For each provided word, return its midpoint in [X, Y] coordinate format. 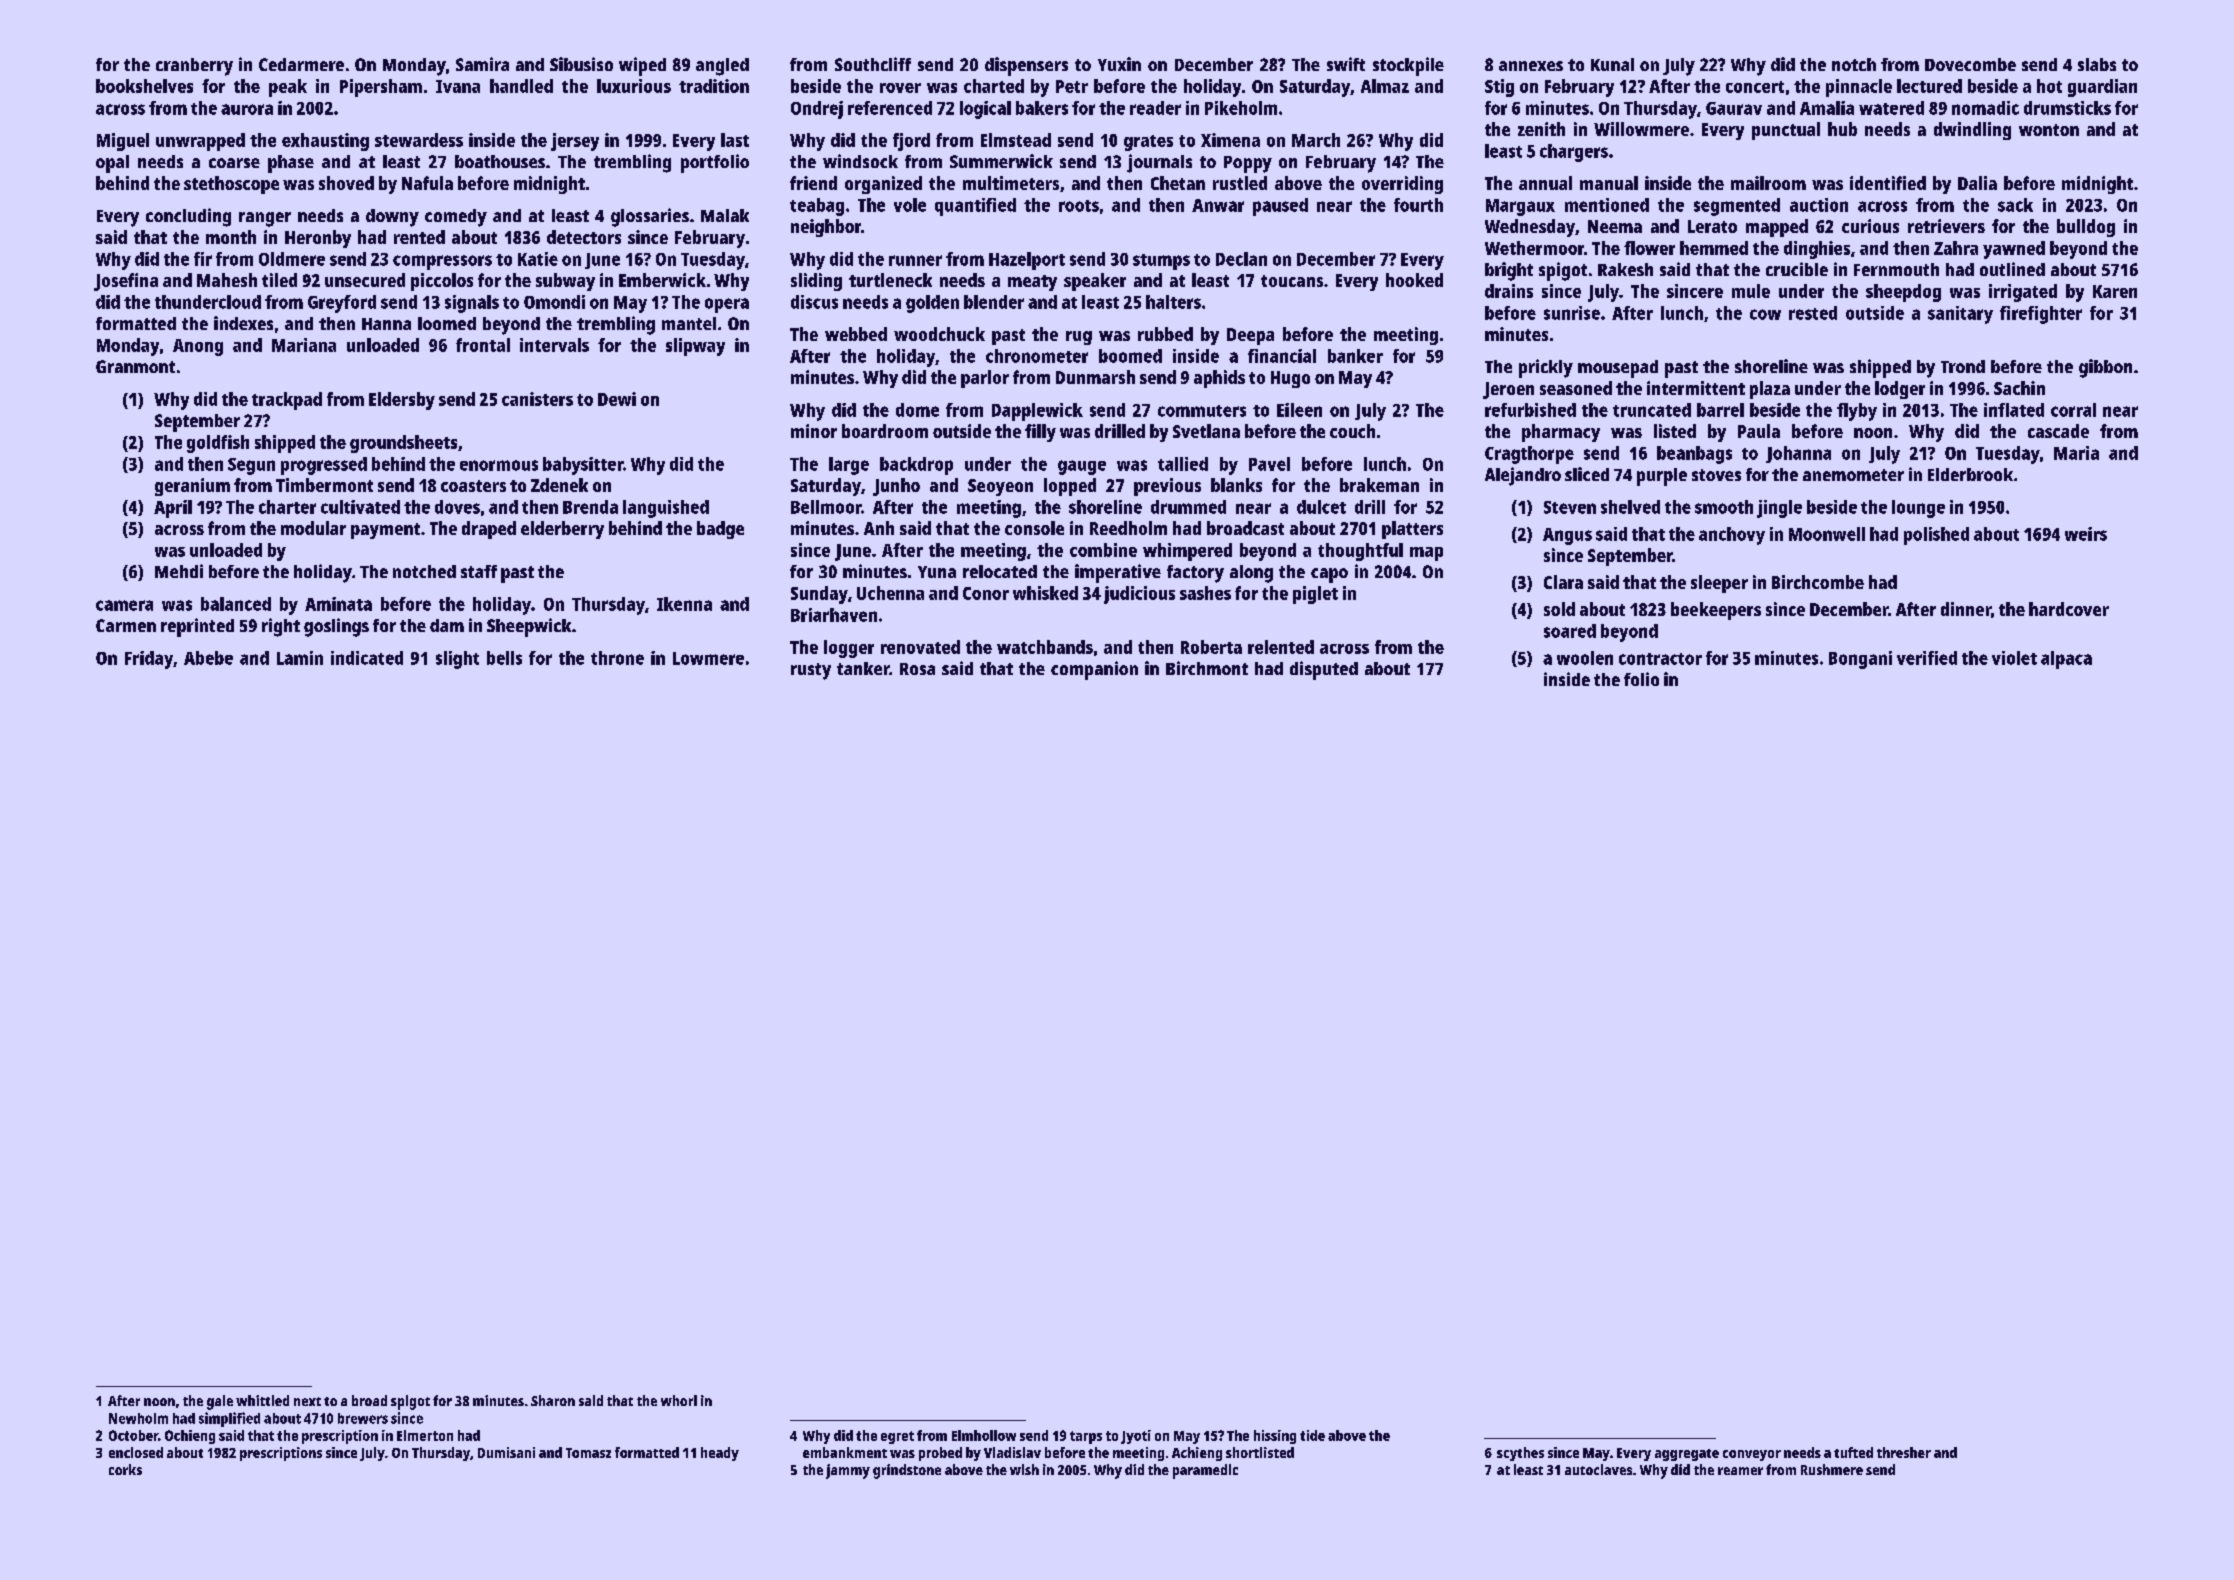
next [307, 1401]
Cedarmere [301, 64]
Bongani [1860, 660]
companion [1094, 670]
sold [1559, 609]
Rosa [917, 669]
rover [900, 88]
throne [617, 658]
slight [457, 660]
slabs [2097, 64]
